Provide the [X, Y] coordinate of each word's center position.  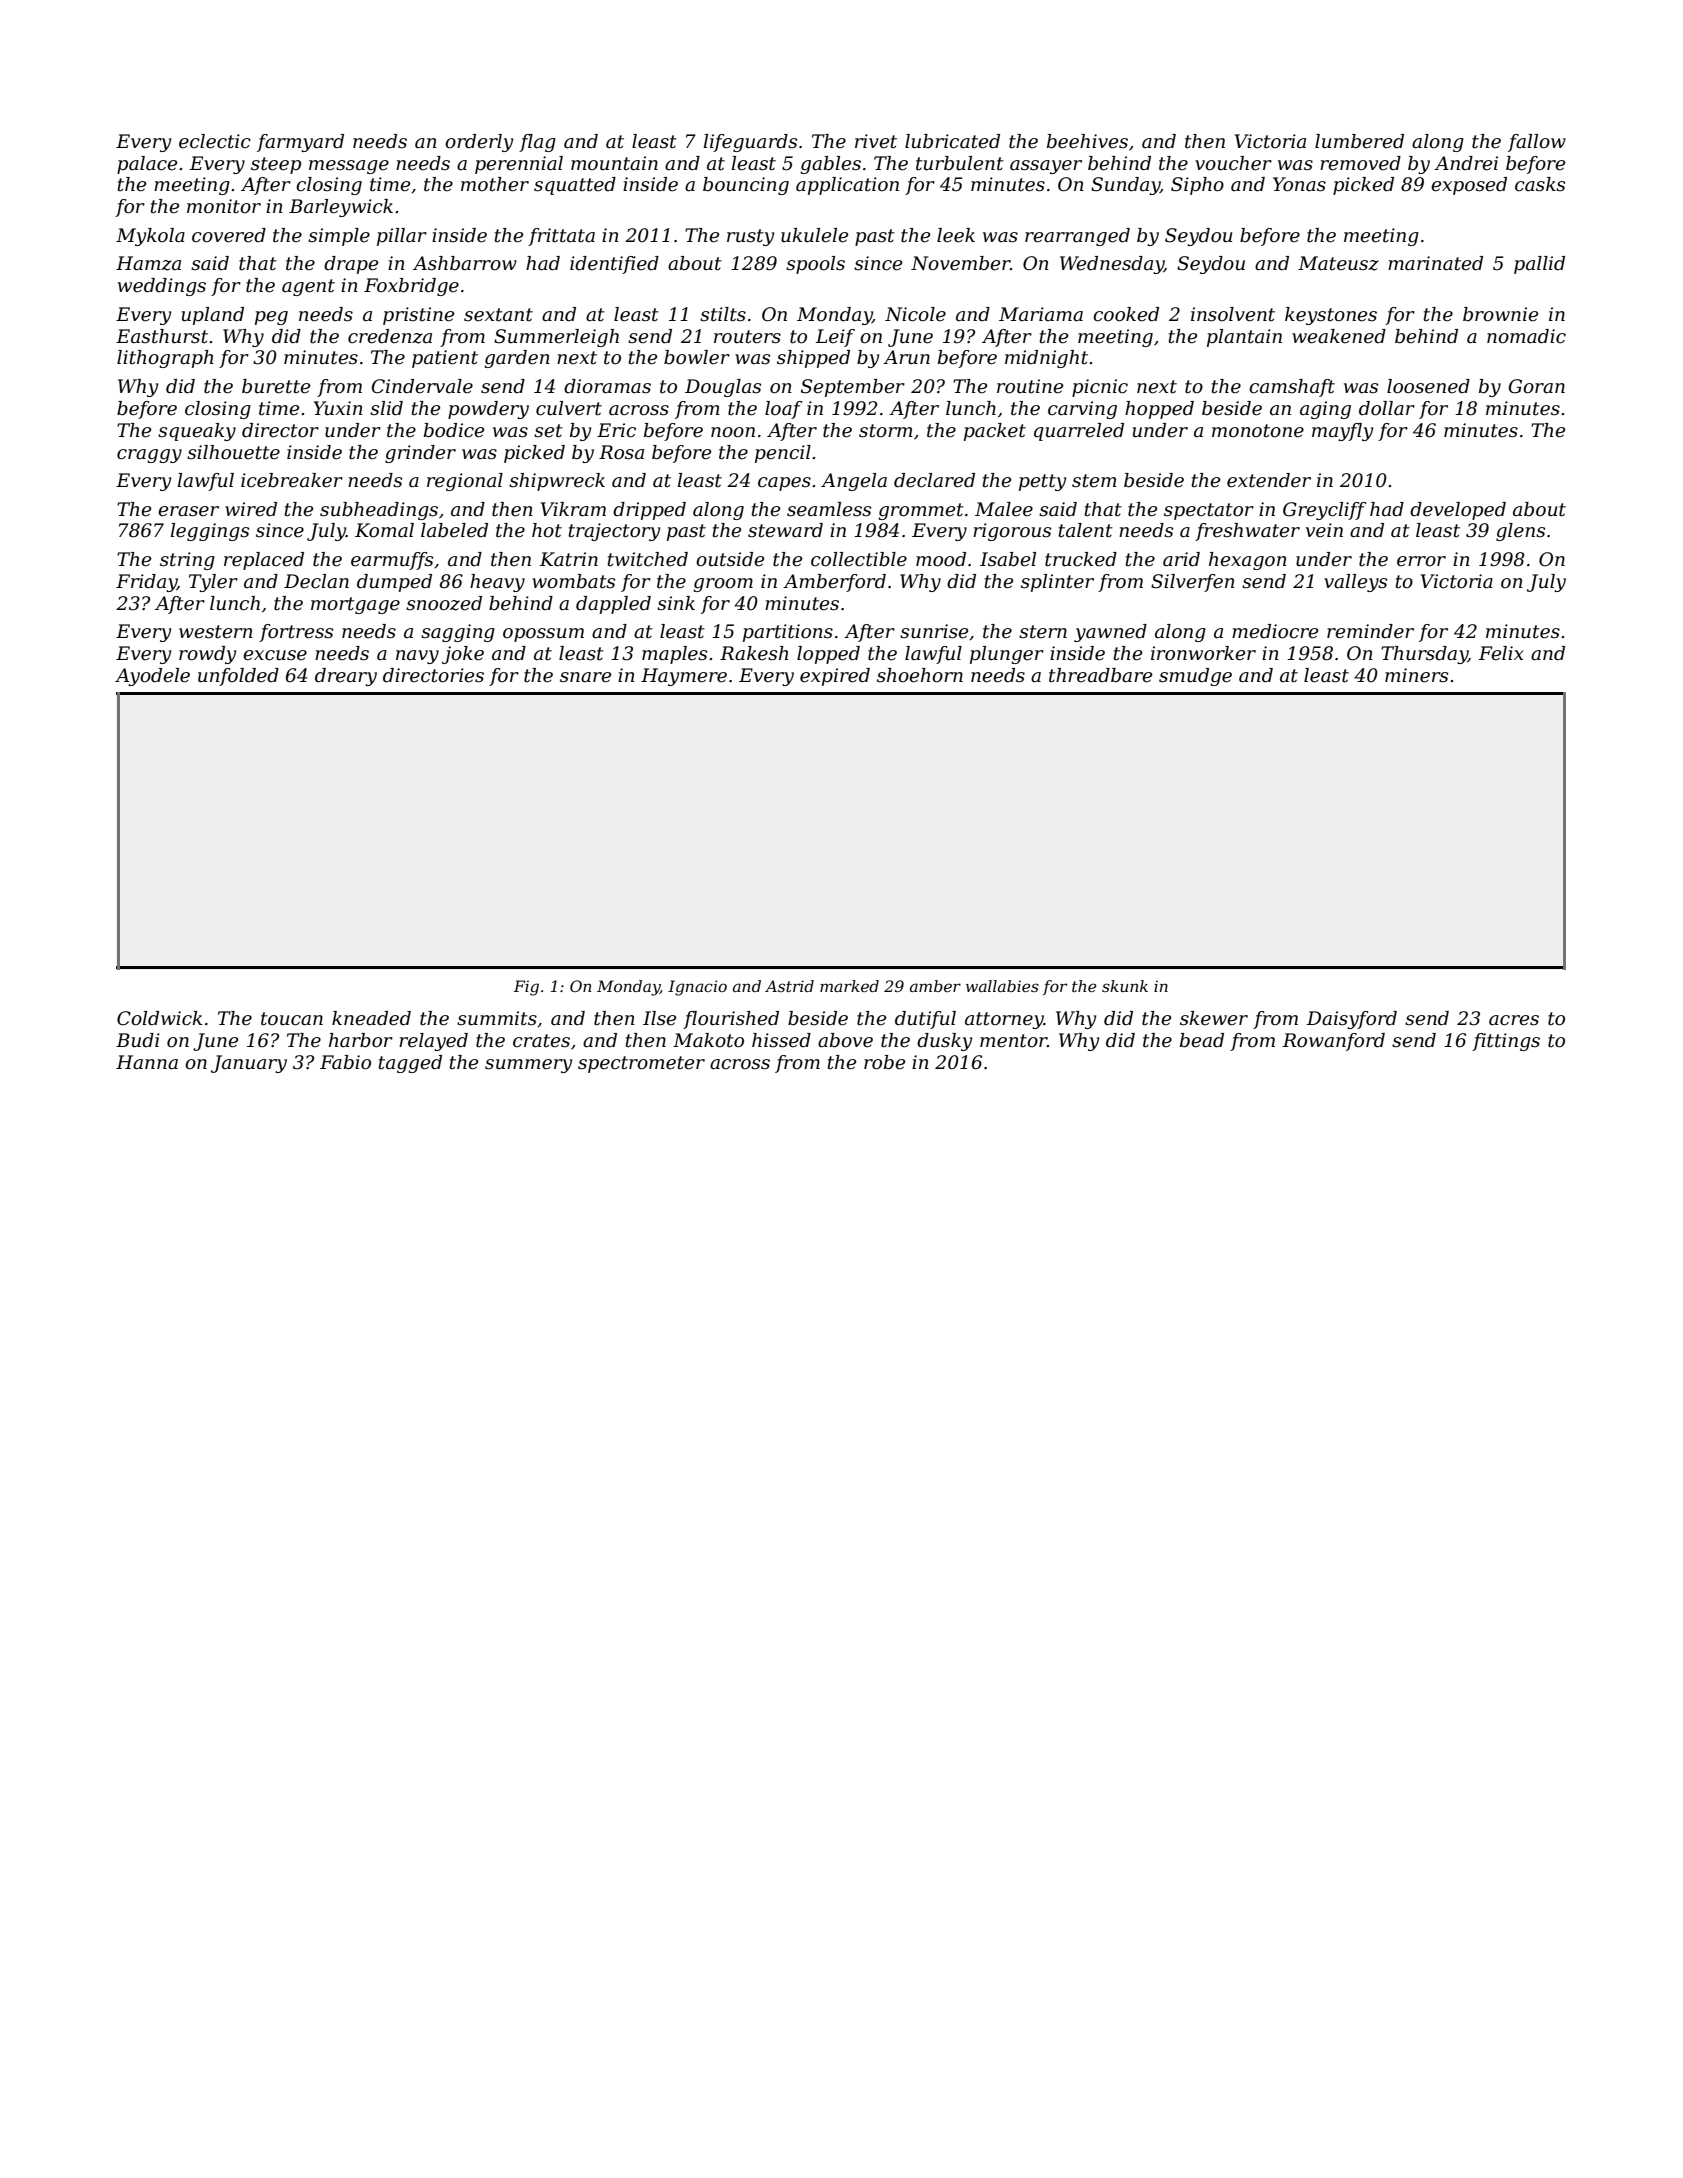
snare [585, 677]
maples [674, 655]
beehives [1087, 141]
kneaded [371, 1018]
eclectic [215, 141]
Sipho [1197, 186]
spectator [1209, 511]
